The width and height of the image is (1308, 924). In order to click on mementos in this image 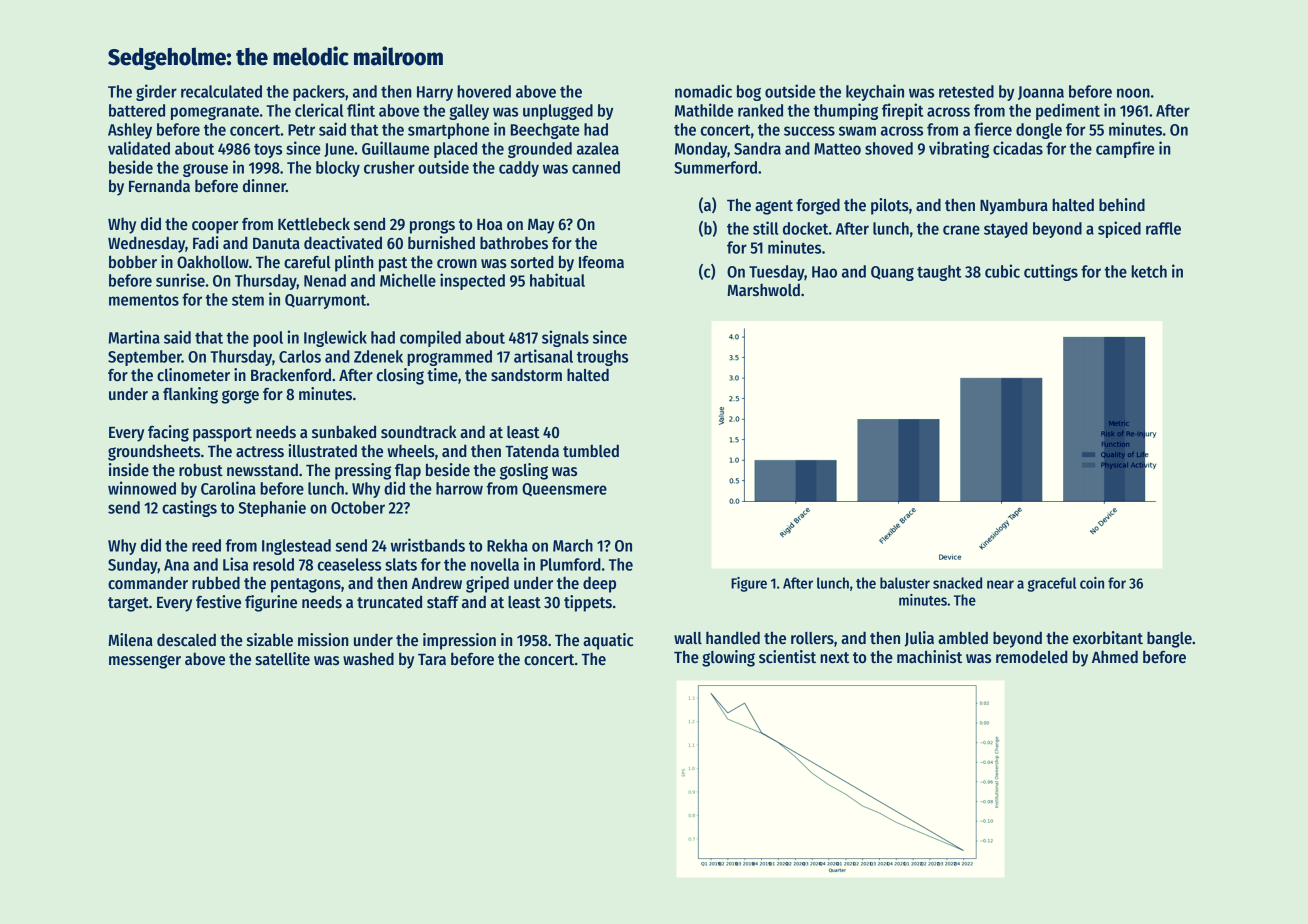, I will do `click(144, 300)`.
